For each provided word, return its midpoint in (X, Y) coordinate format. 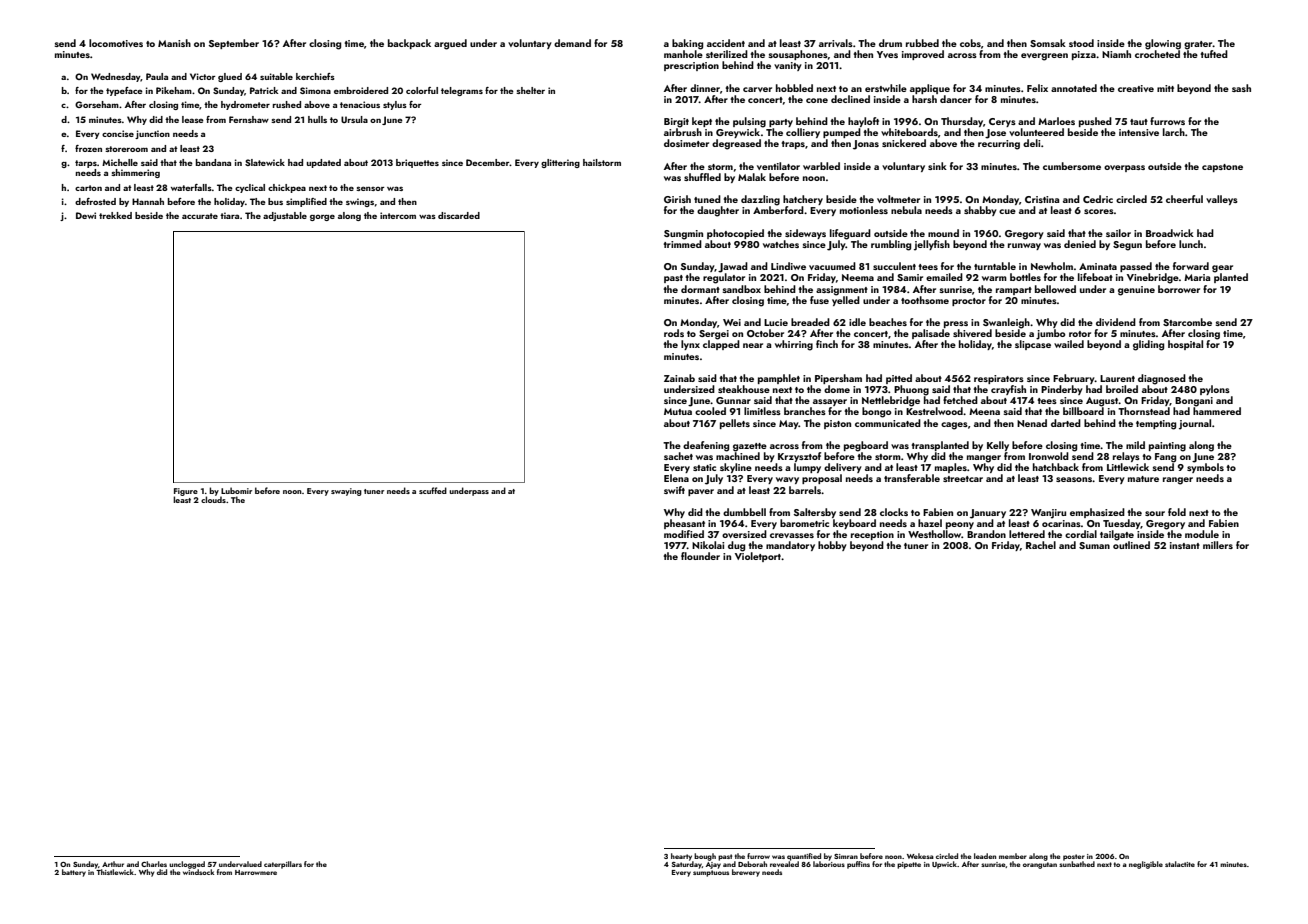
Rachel (1041, 545)
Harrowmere (256, 872)
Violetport (758, 557)
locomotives (116, 43)
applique (930, 89)
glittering (560, 163)
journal (1195, 424)
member (1013, 856)
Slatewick (265, 162)
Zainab (679, 378)
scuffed (433, 490)
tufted (1214, 54)
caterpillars (283, 865)
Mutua (678, 411)
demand (572, 43)
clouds (213, 499)
